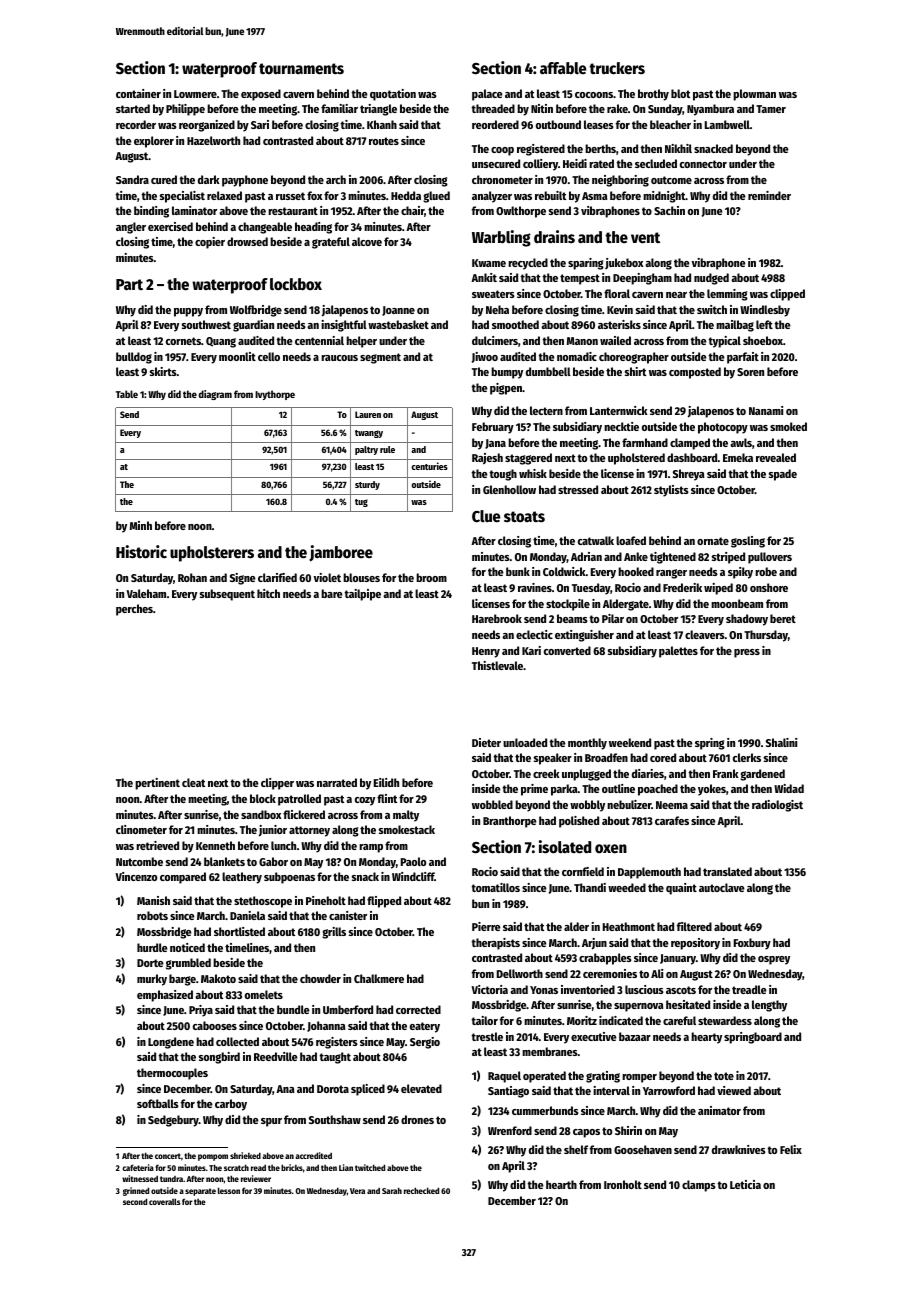 Image resolution: width=924 pixels, height=1308 pixels. Describe the element at coordinates (134, 610) in the screenshot. I see `perches` at that location.
